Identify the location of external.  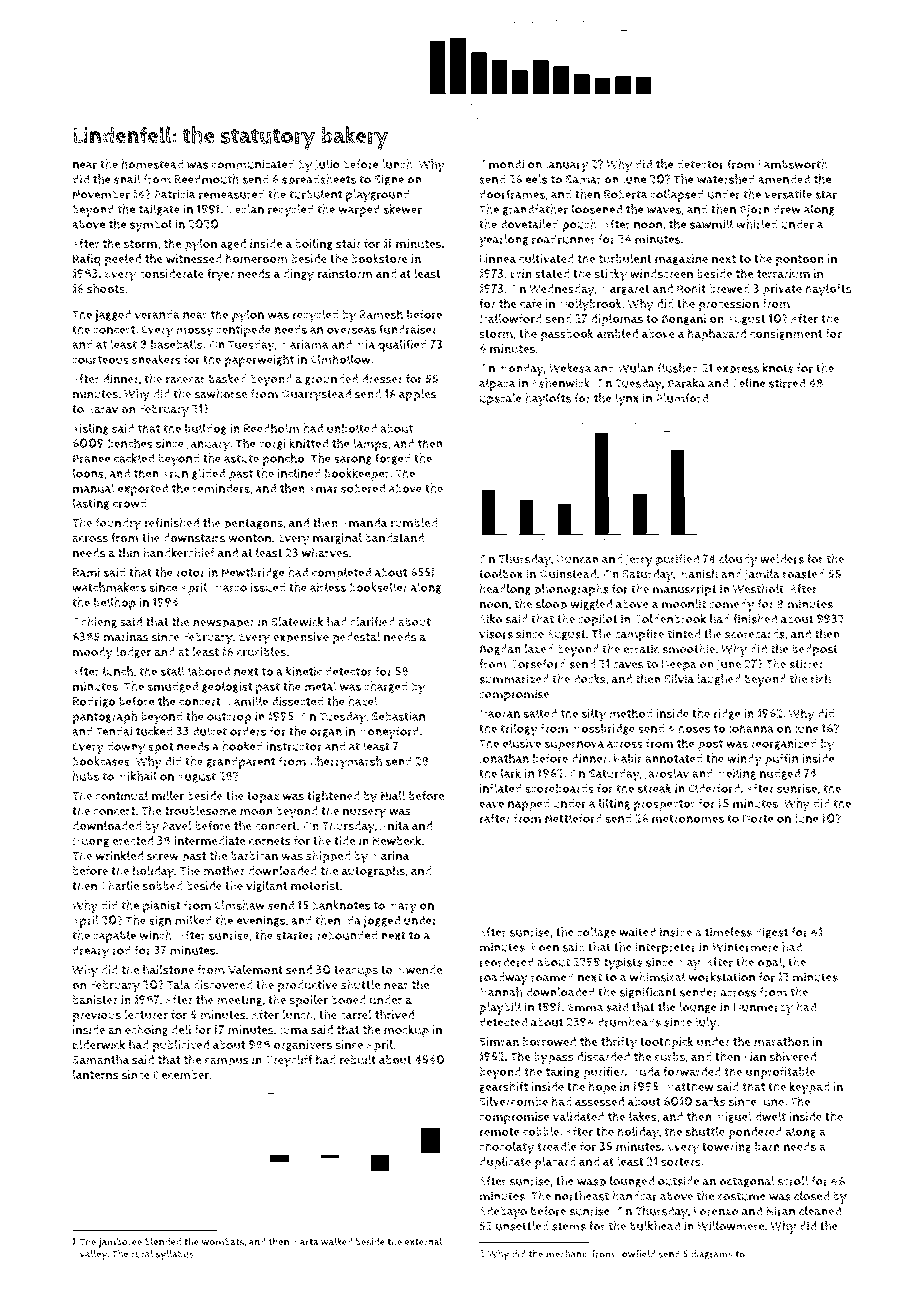
(423, 1242).
